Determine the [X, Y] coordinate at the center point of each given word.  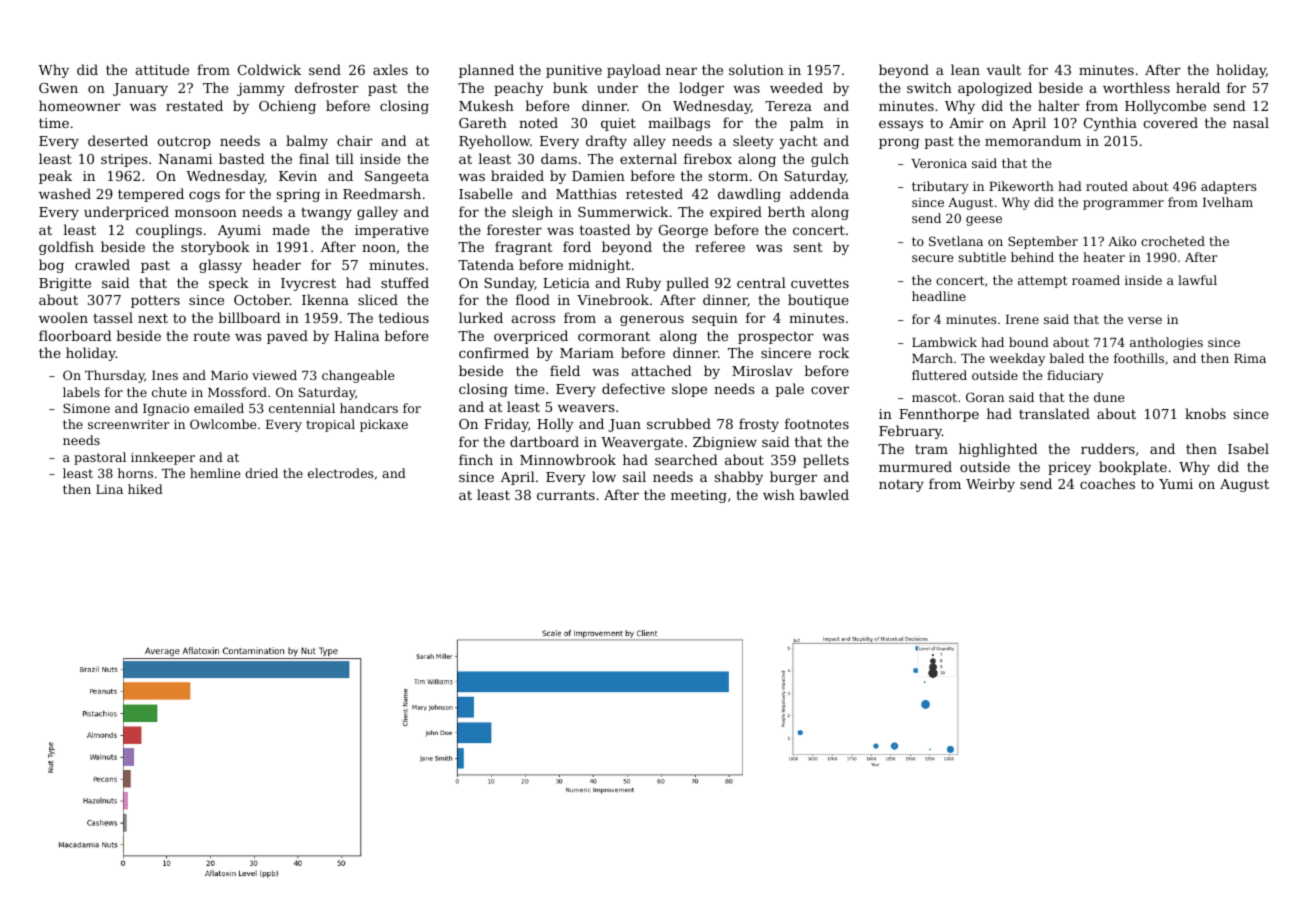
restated [194, 105]
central [761, 282]
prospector [776, 338]
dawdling [749, 195]
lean [965, 69]
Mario [229, 375]
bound [1029, 342]
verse [1145, 320]
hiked [145, 489]
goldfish [66, 248]
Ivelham [1228, 202]
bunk [570, 87]
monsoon [206, 213]
